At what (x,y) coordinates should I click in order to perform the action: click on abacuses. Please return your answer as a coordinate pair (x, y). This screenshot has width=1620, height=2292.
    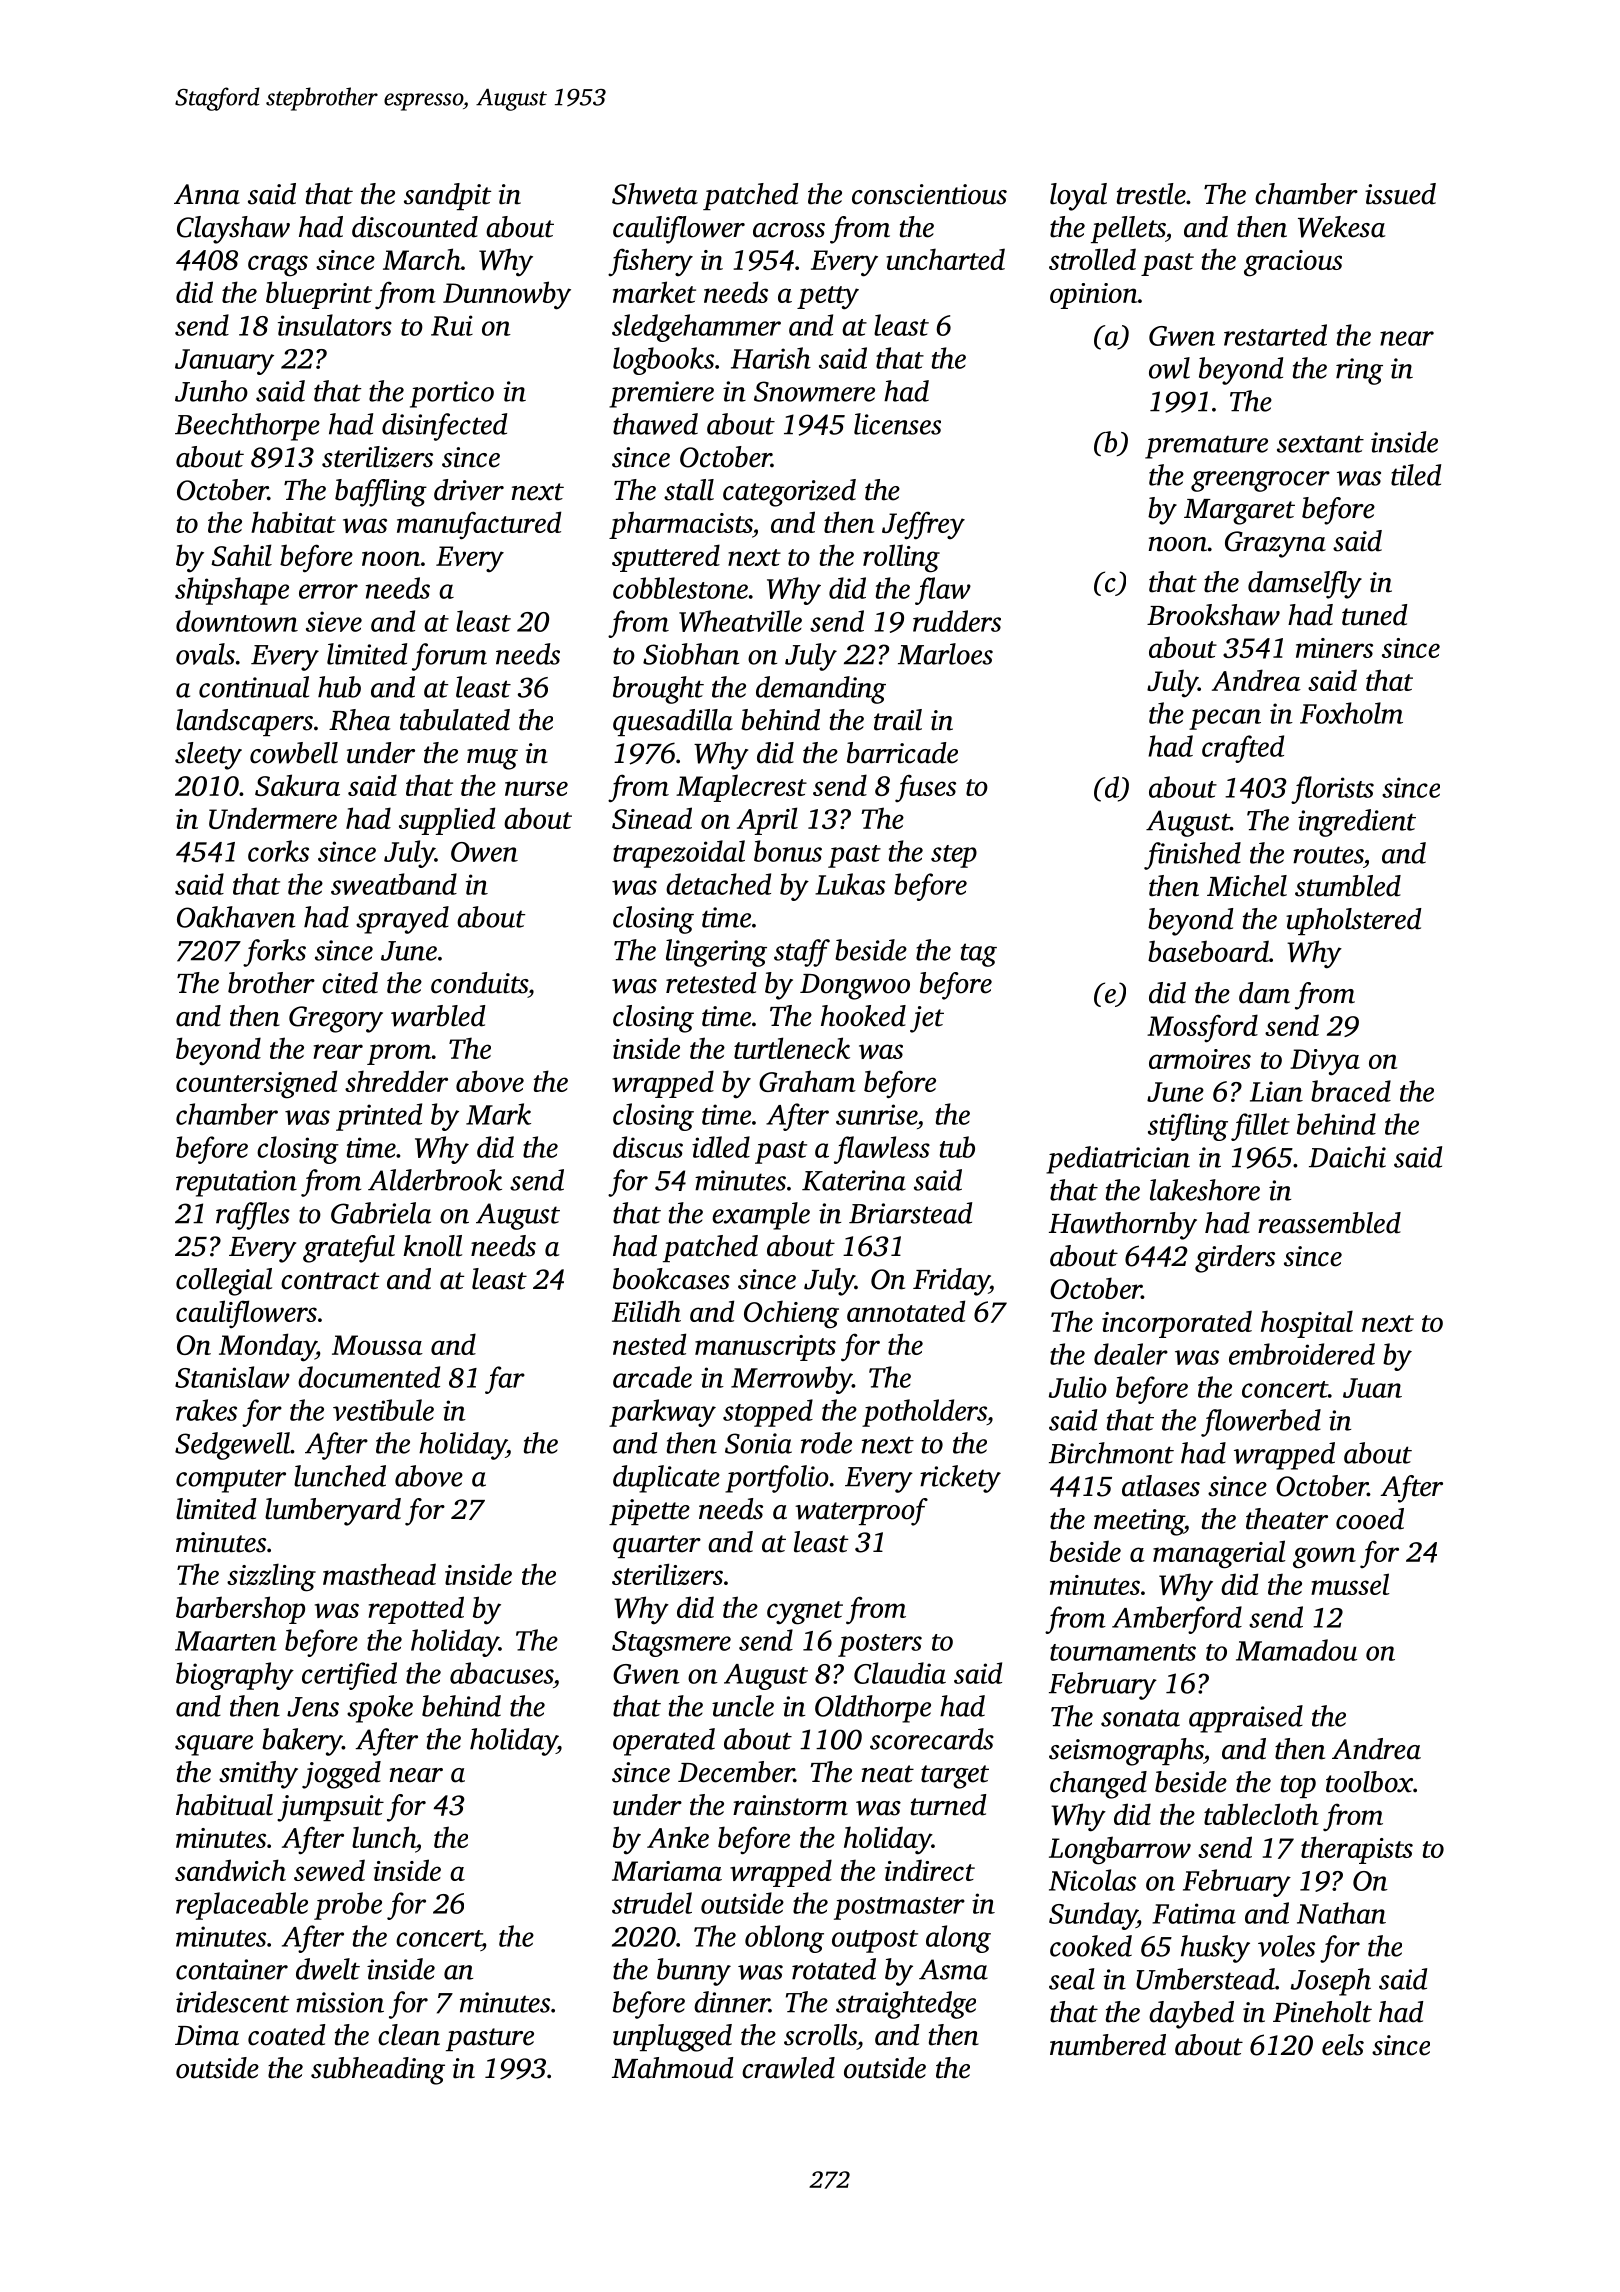
    Looking at the image, I should click on (501, 1673).
